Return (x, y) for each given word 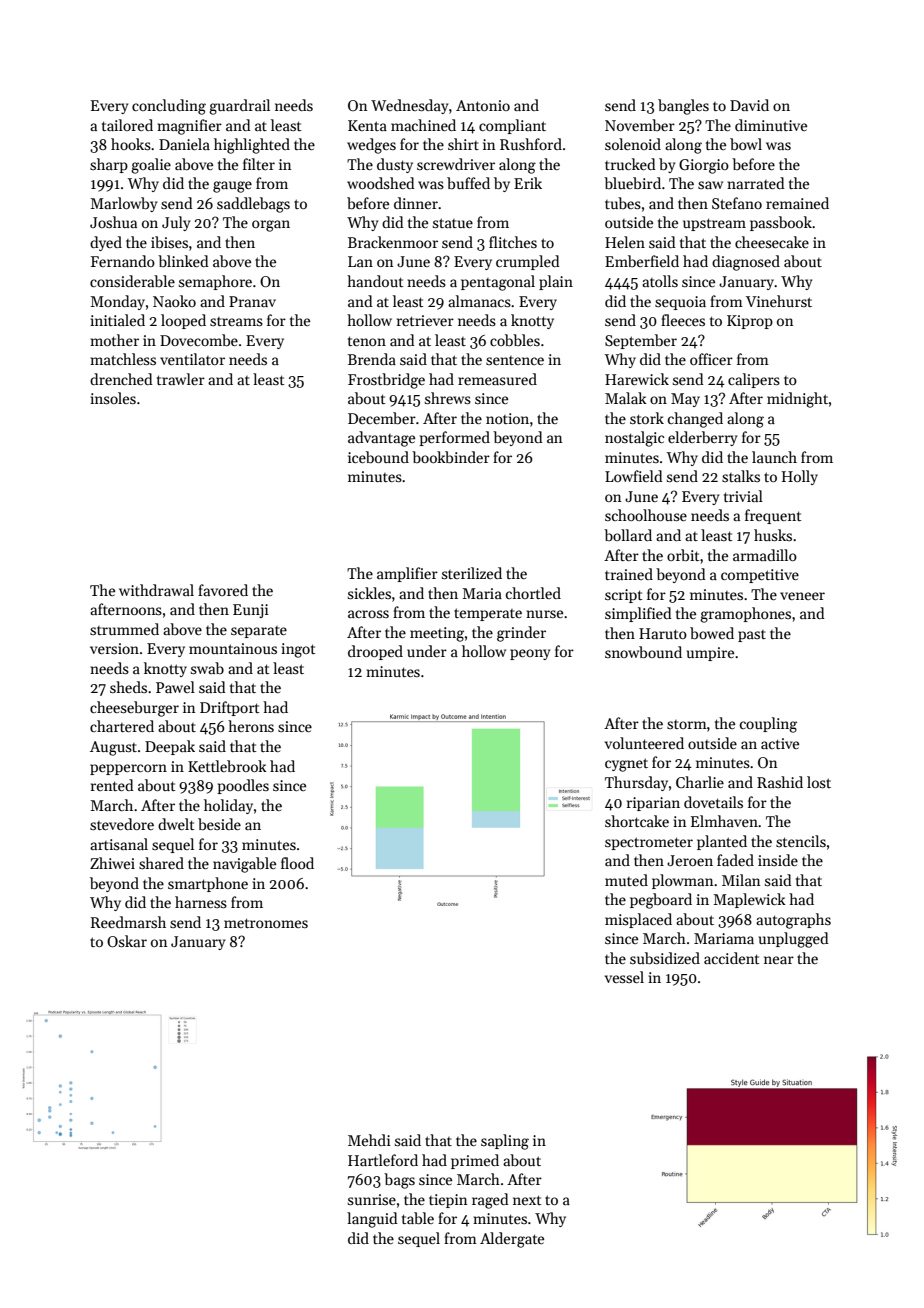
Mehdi (369, 1140)
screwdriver (456, 164)
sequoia (680, 303)
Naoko (174, 301)
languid (372, 1220)
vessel (624, 977)
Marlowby (123, 204)
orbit (683, 555)
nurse (544, 614)
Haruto (663, 633)
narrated (756, 183)
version (114, 648)
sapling (505, 1142)
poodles (243, 786)
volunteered (644, 743)
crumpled (528, 262)
